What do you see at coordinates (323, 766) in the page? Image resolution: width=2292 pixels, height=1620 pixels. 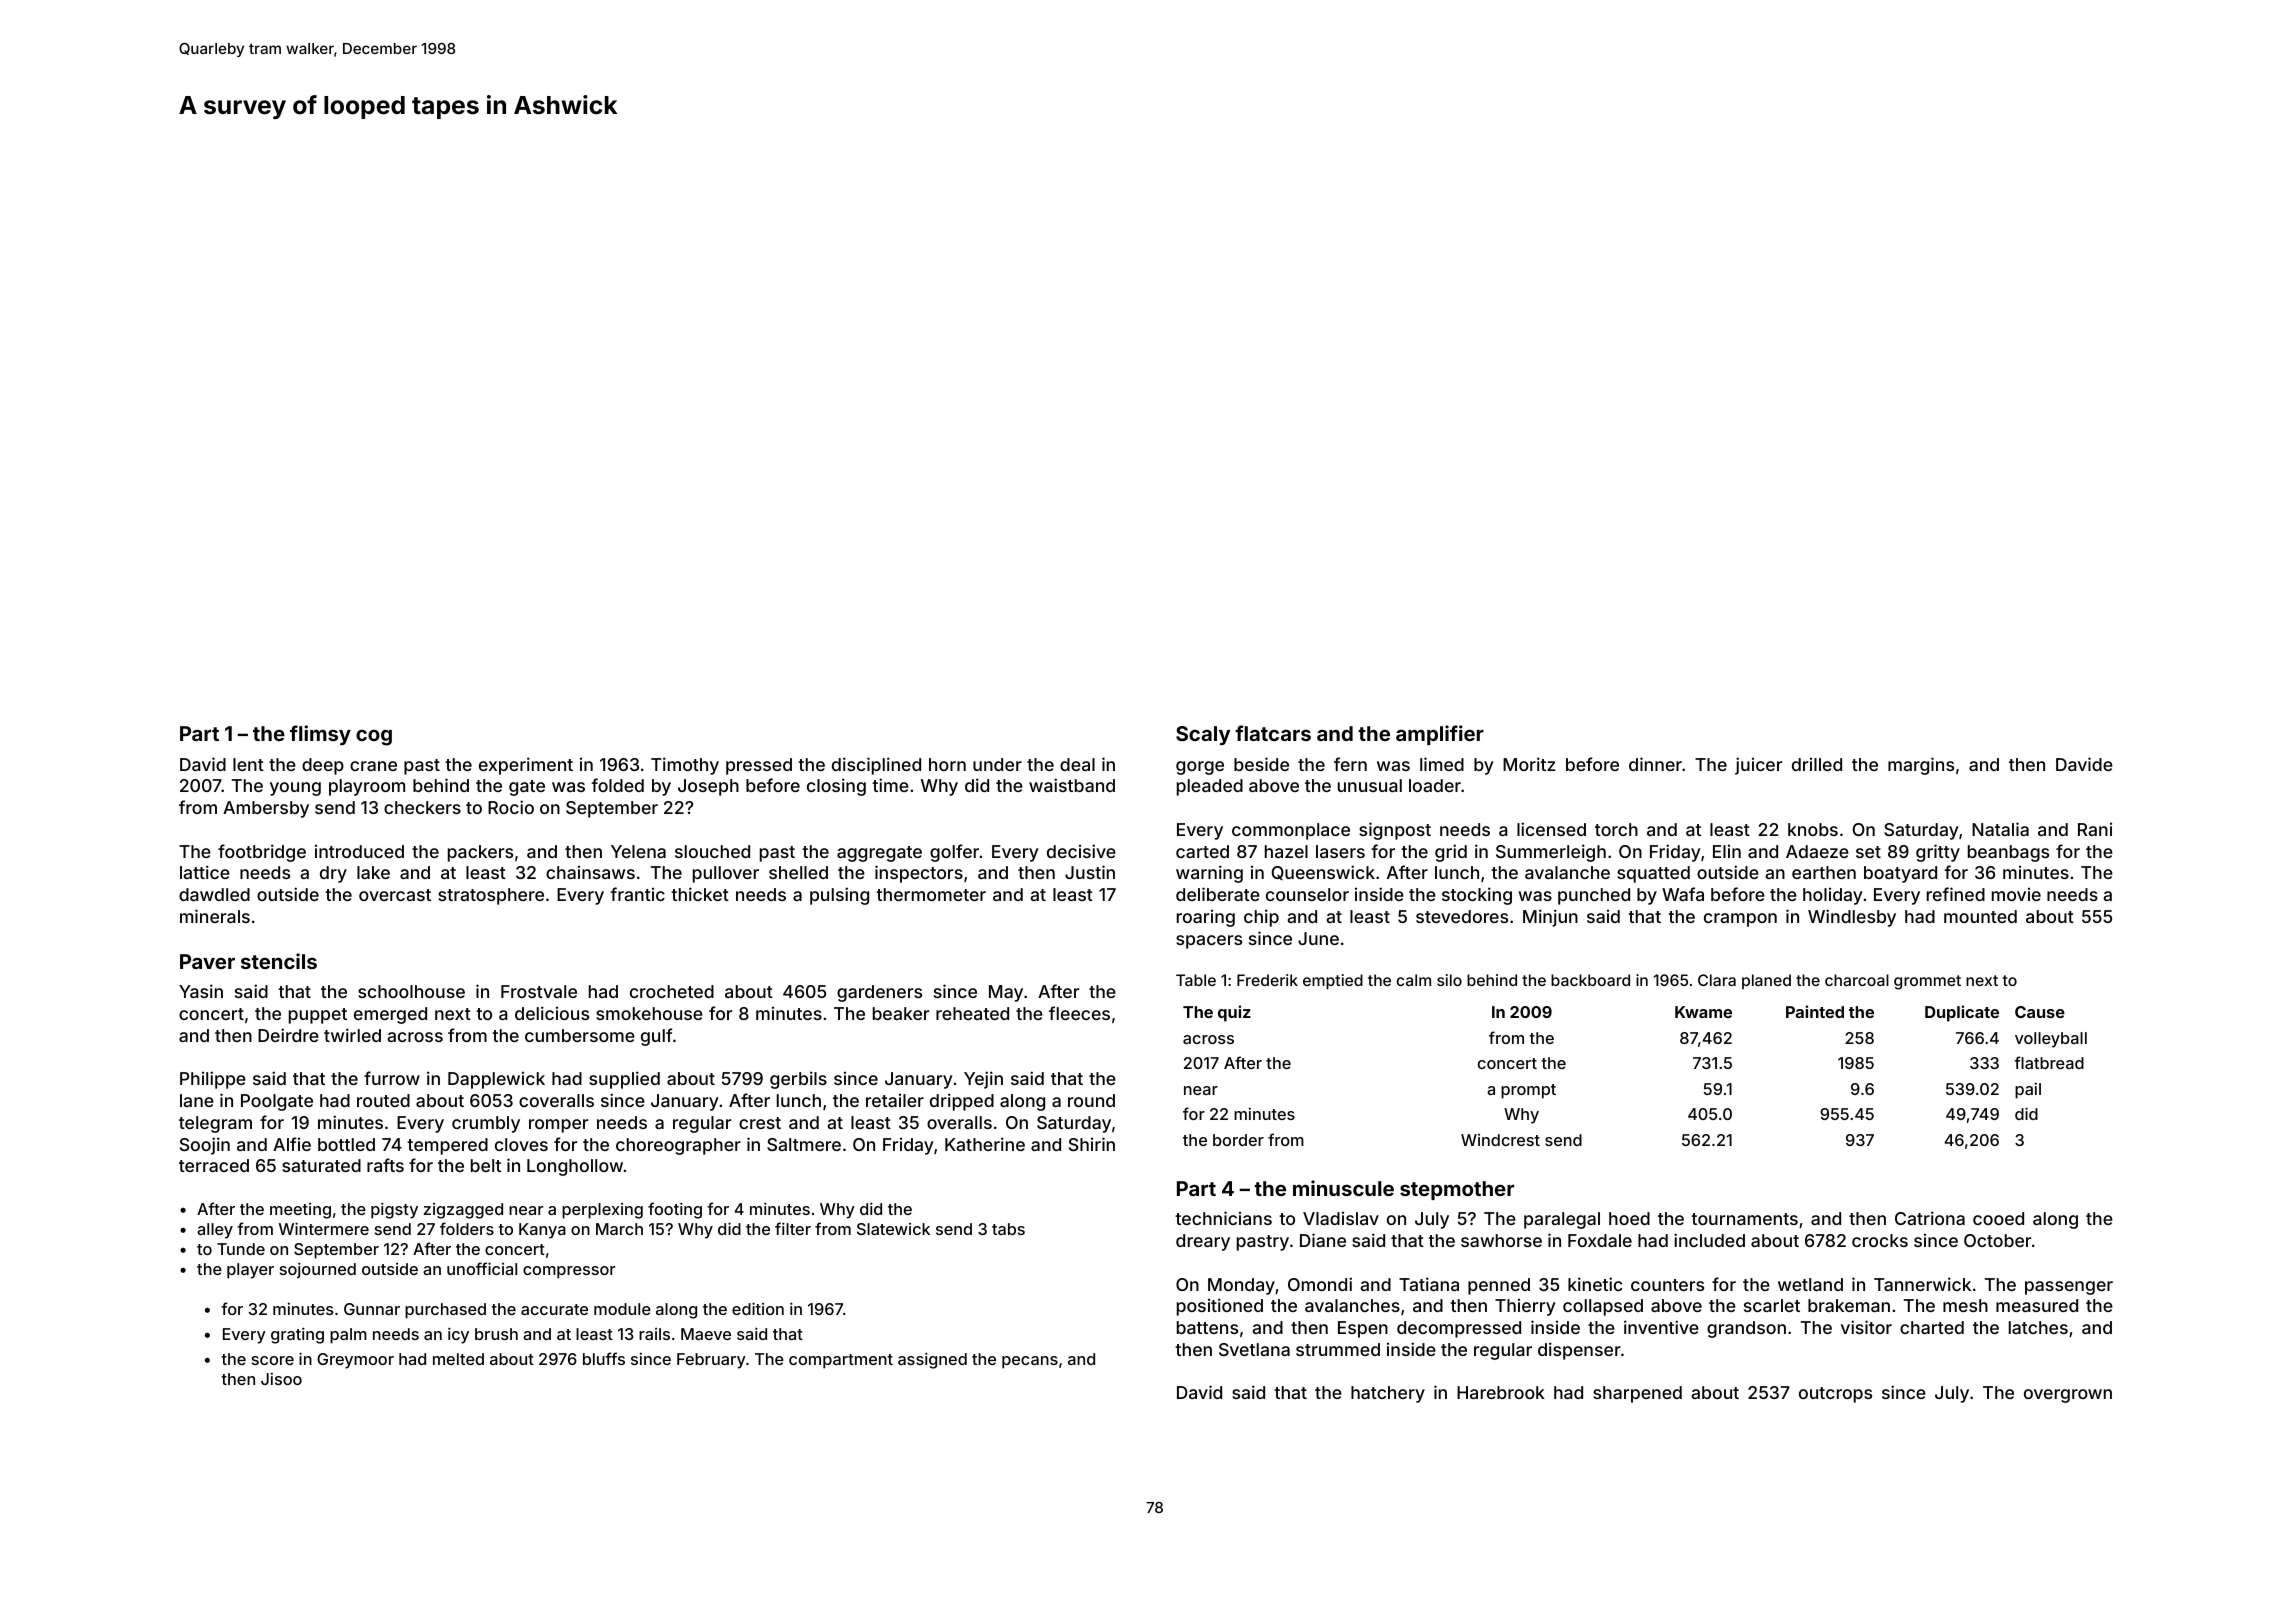 I see `deep` at bounding box center [323, 766].
